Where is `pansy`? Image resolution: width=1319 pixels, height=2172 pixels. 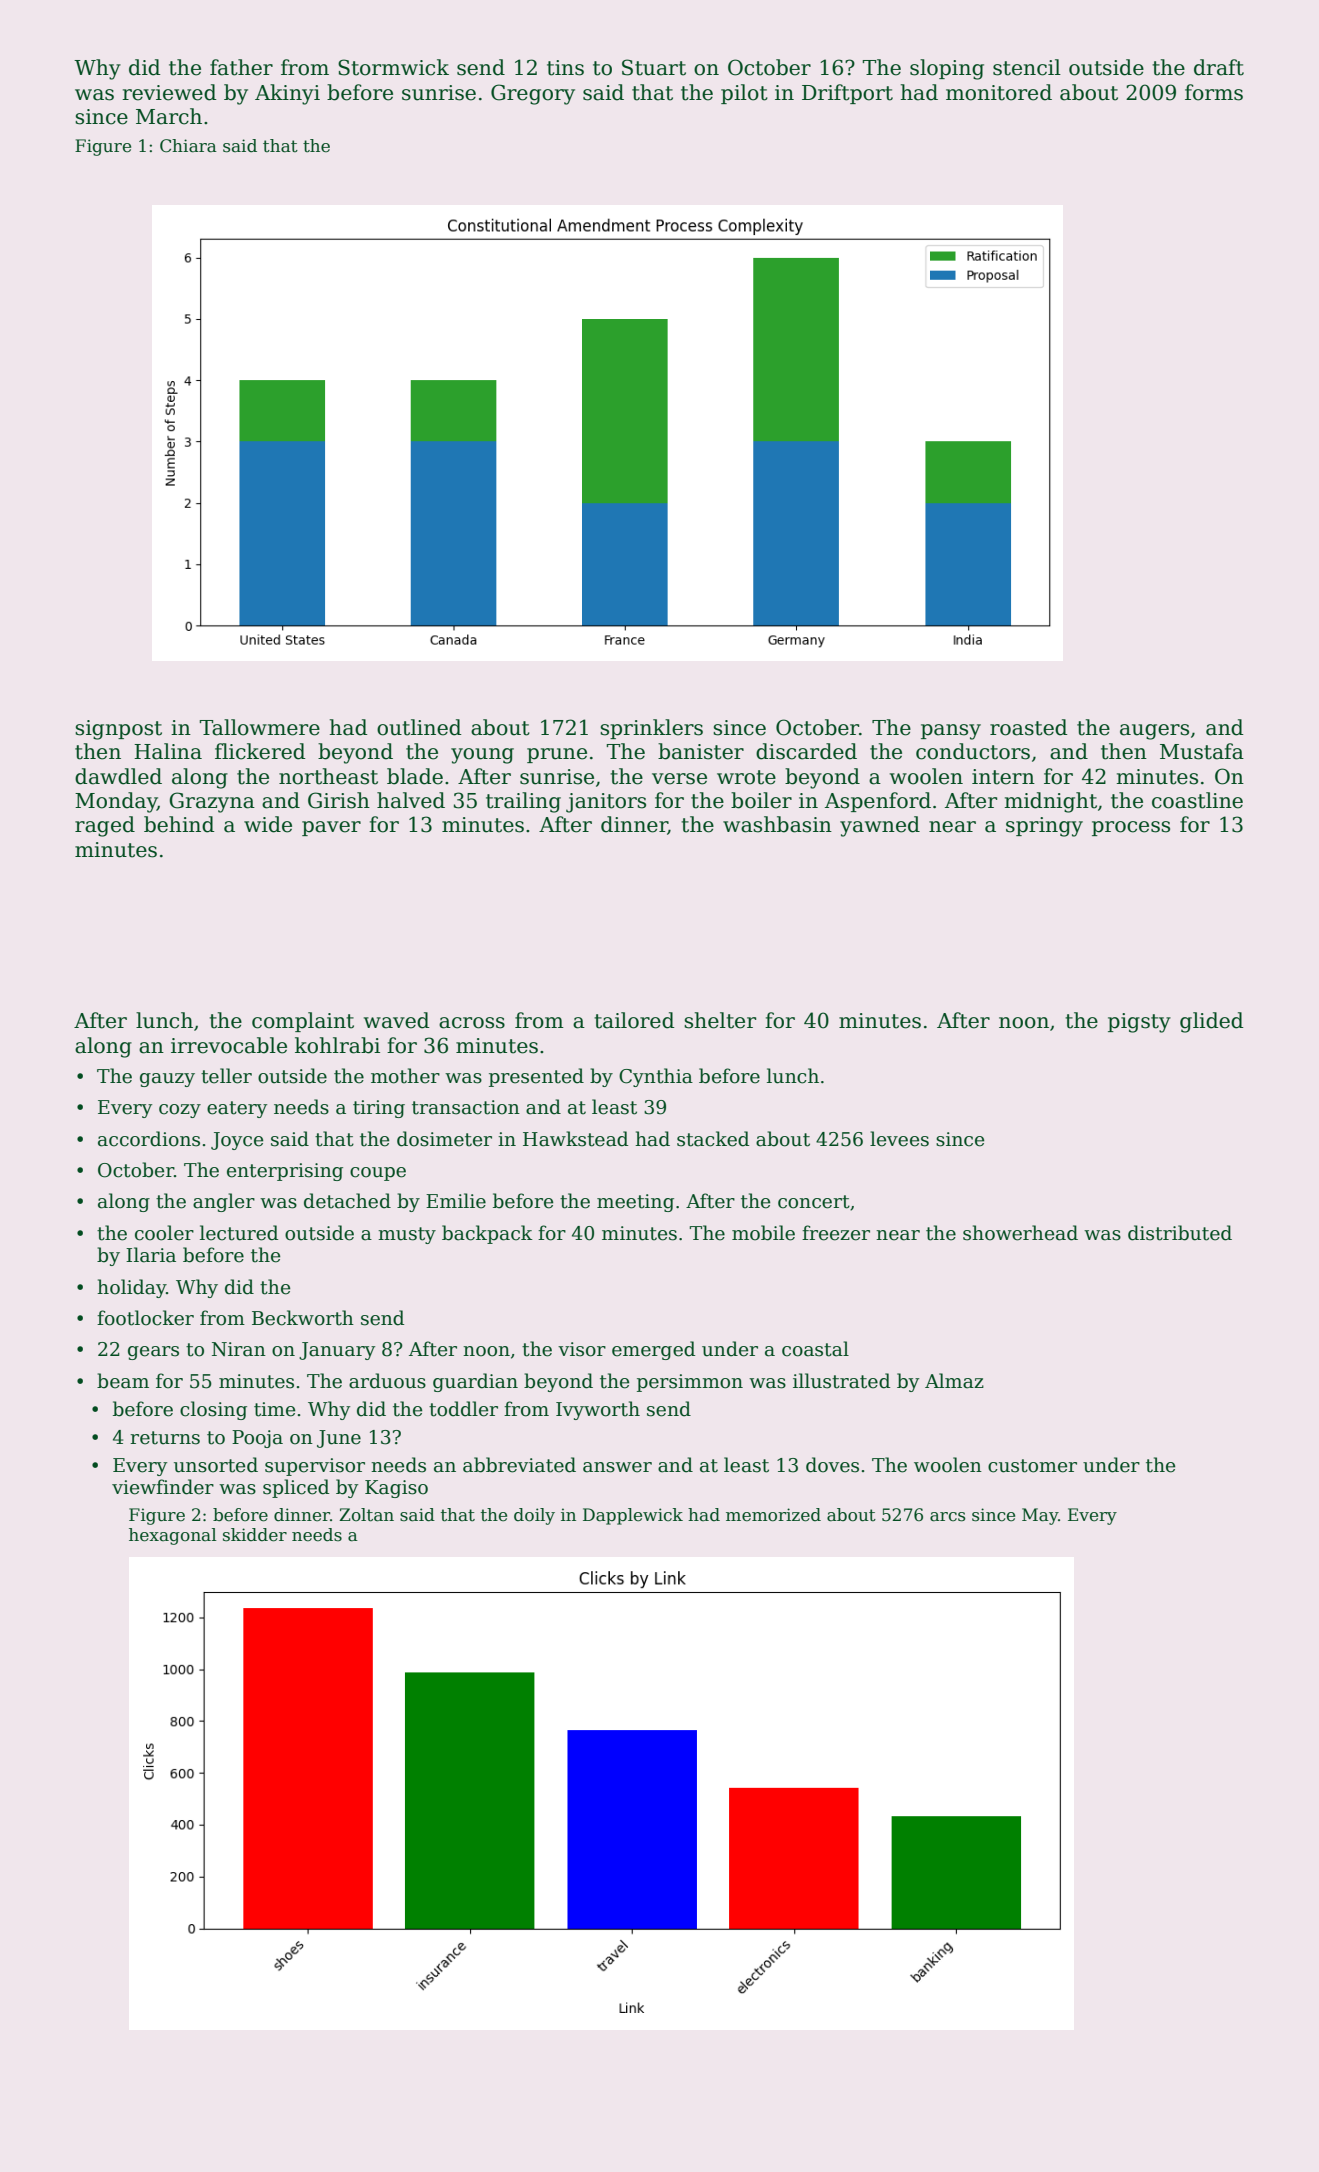 pansy is located at coordinates (951, 732).
